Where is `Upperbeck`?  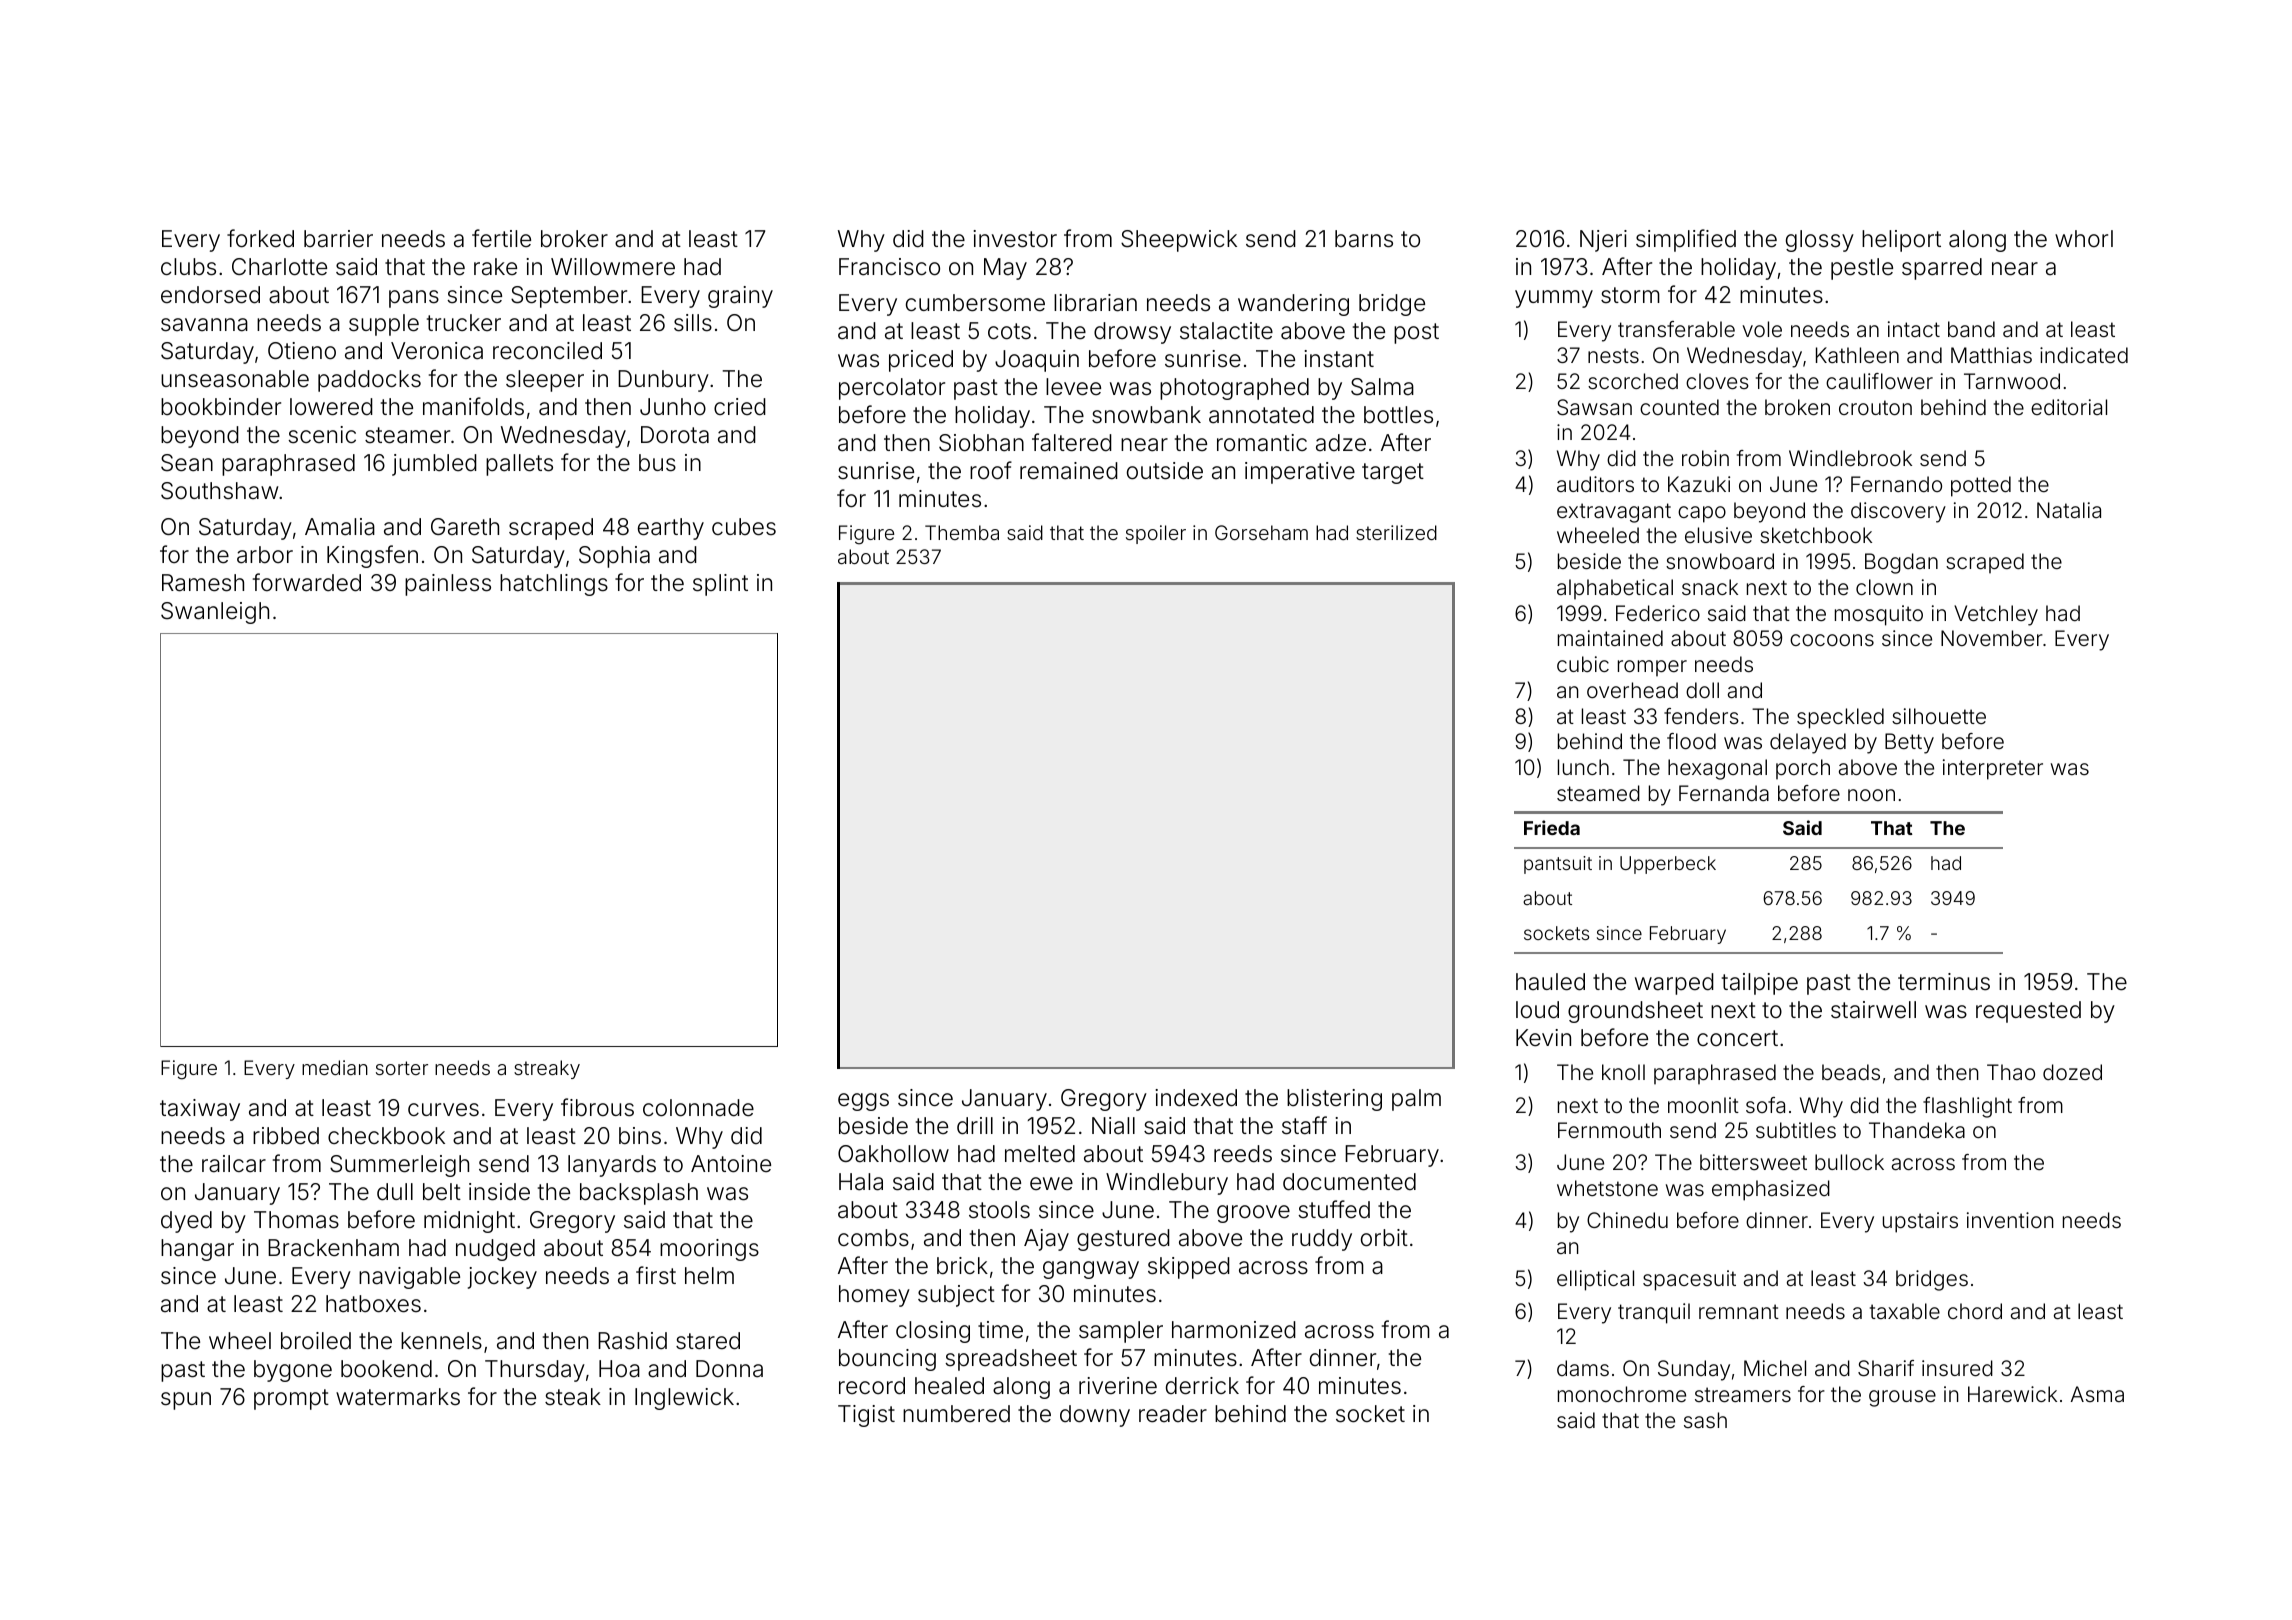 Upperbeck is located at coordinates (1668, 865).
